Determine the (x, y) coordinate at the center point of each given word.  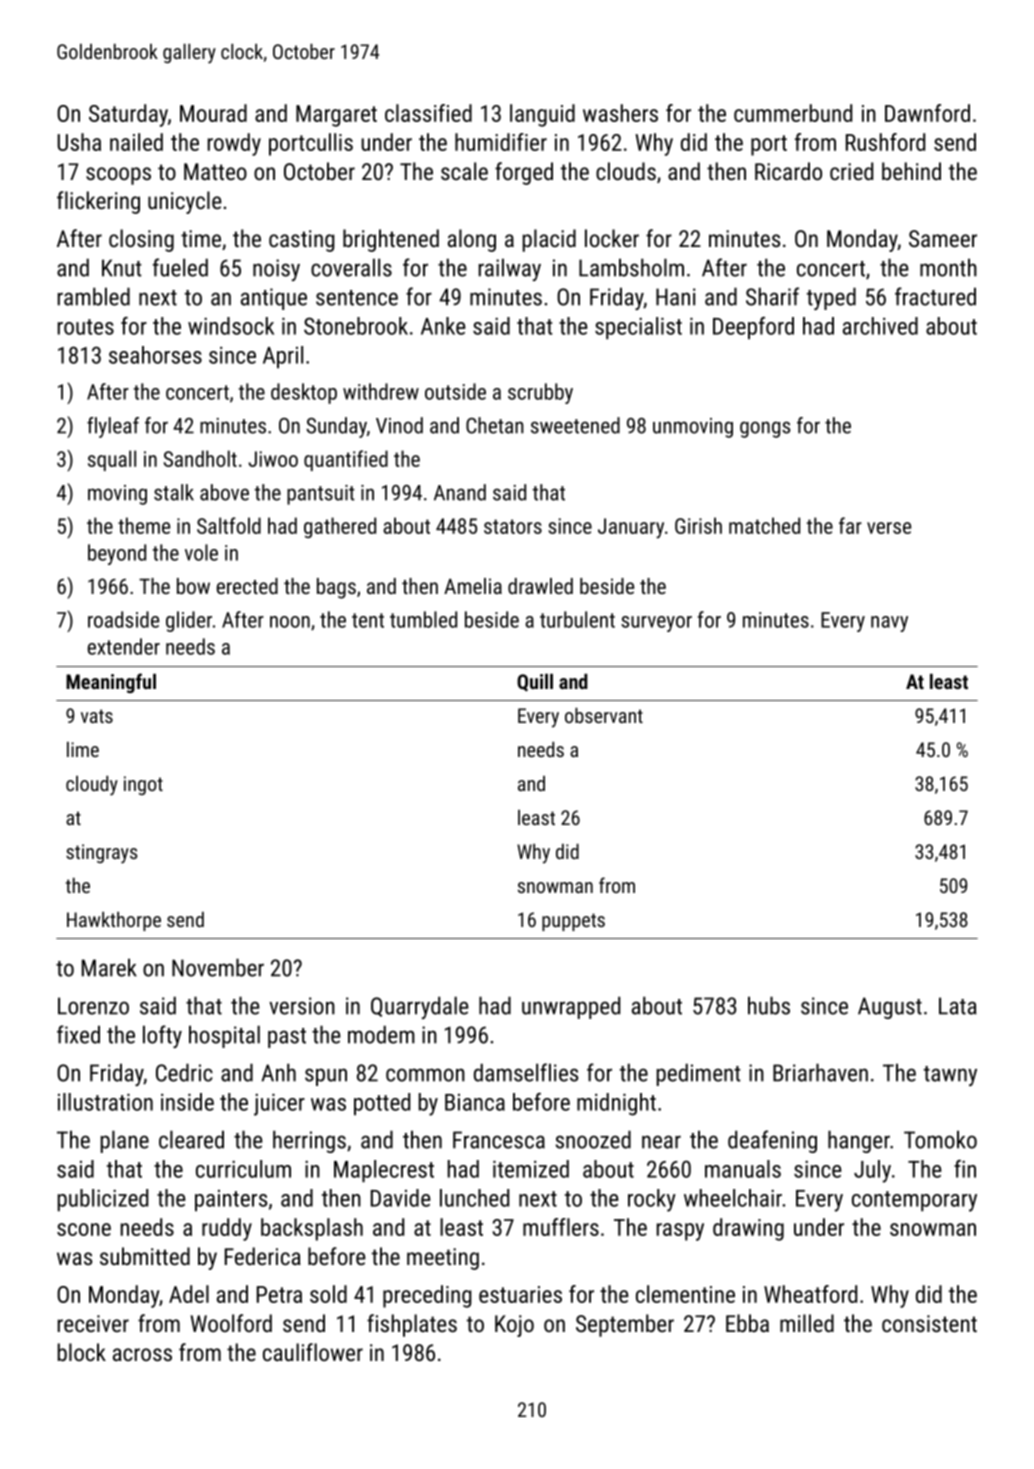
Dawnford (927, 113)
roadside (123, 619)
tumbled (423, 619)
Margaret (336, 116)
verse (889, 528)
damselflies (526, 1072)
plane (125, 1141)
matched (764, 525)
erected (247, 586)
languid (542, 115)
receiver (93, 1323)
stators (513, 526)
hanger (859, 1141)
